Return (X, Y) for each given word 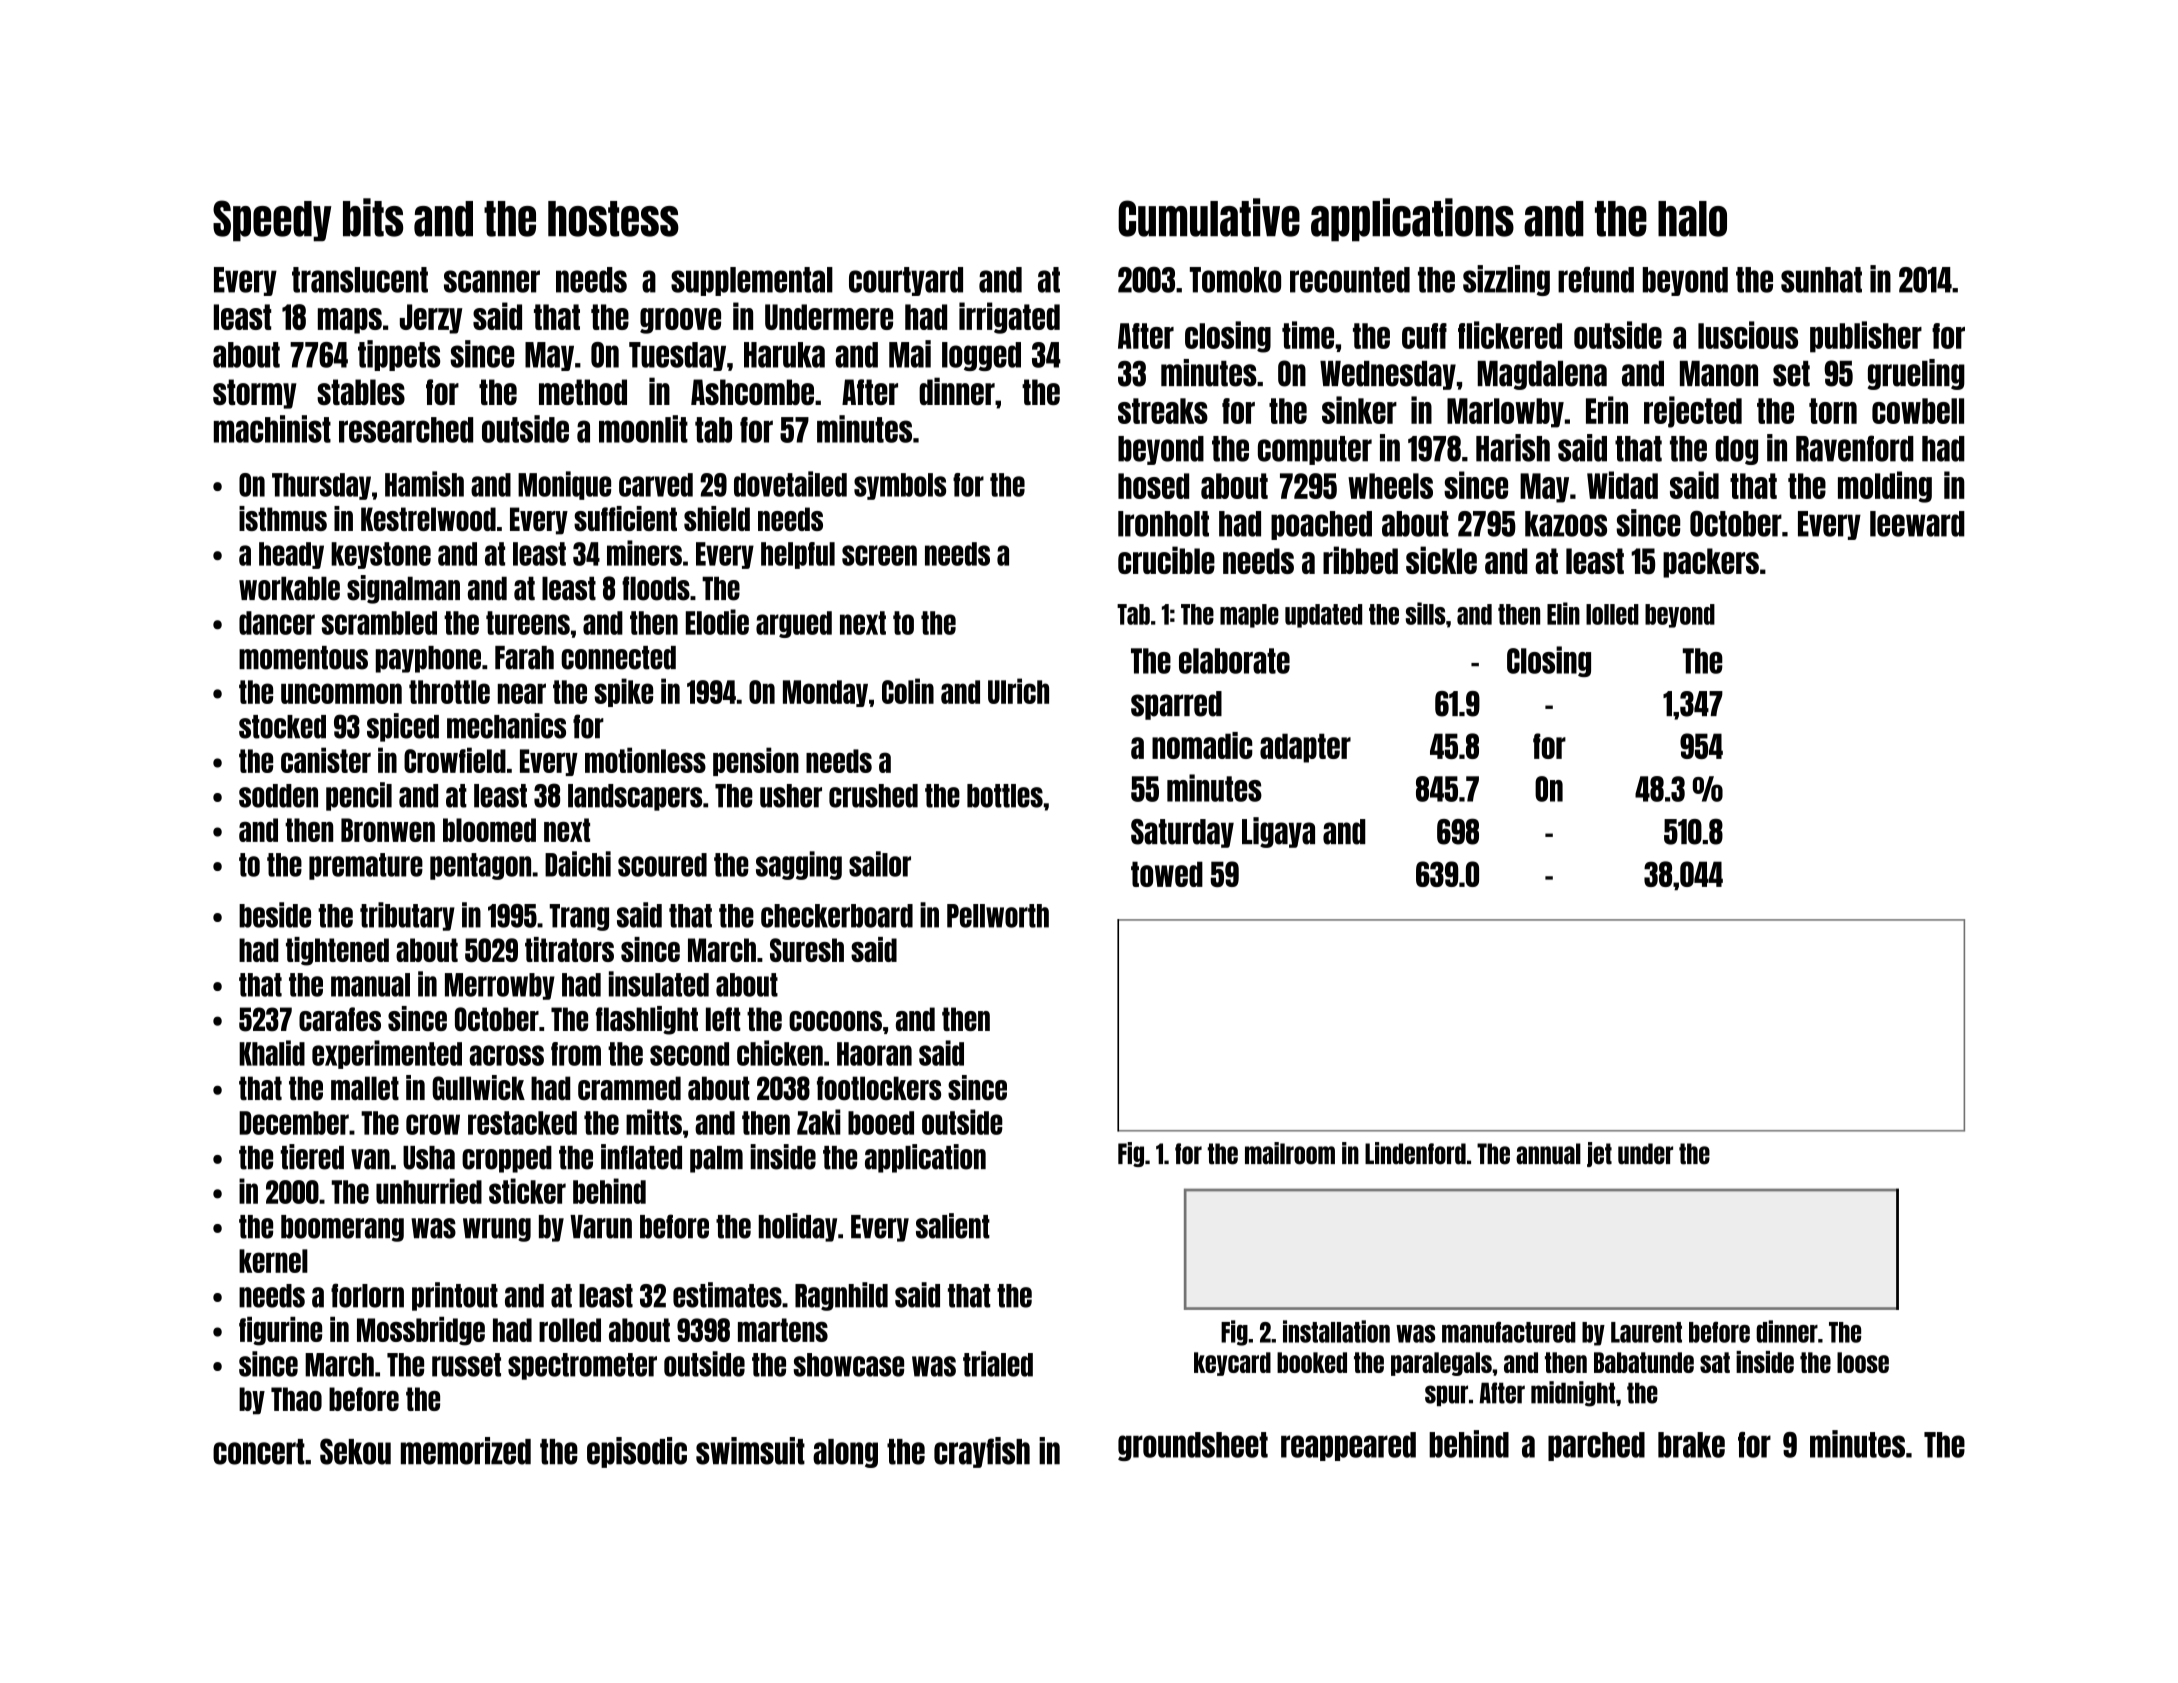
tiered (312, 1157)
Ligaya (1278, 832)
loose (1863, 1362)
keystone (381, 555)
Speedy (272, 221)
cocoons (835, 1021)
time (1308, 335)
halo (1692, 219)
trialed (998, 1364)
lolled (1612, 614)
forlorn (367, 1295)
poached (1321, 525)
